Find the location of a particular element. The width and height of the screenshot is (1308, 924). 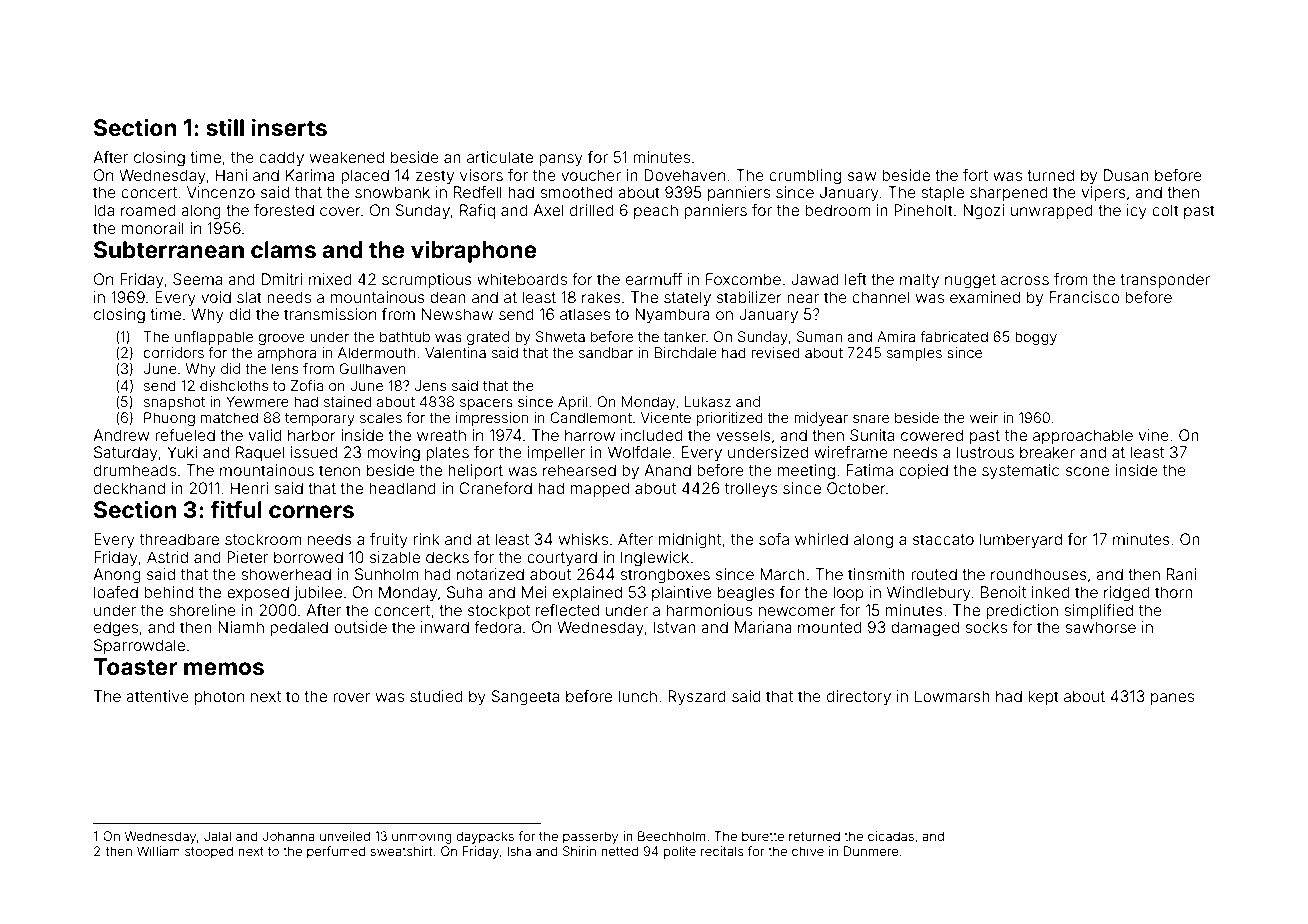

rover is located at coordinates (351, 697).
